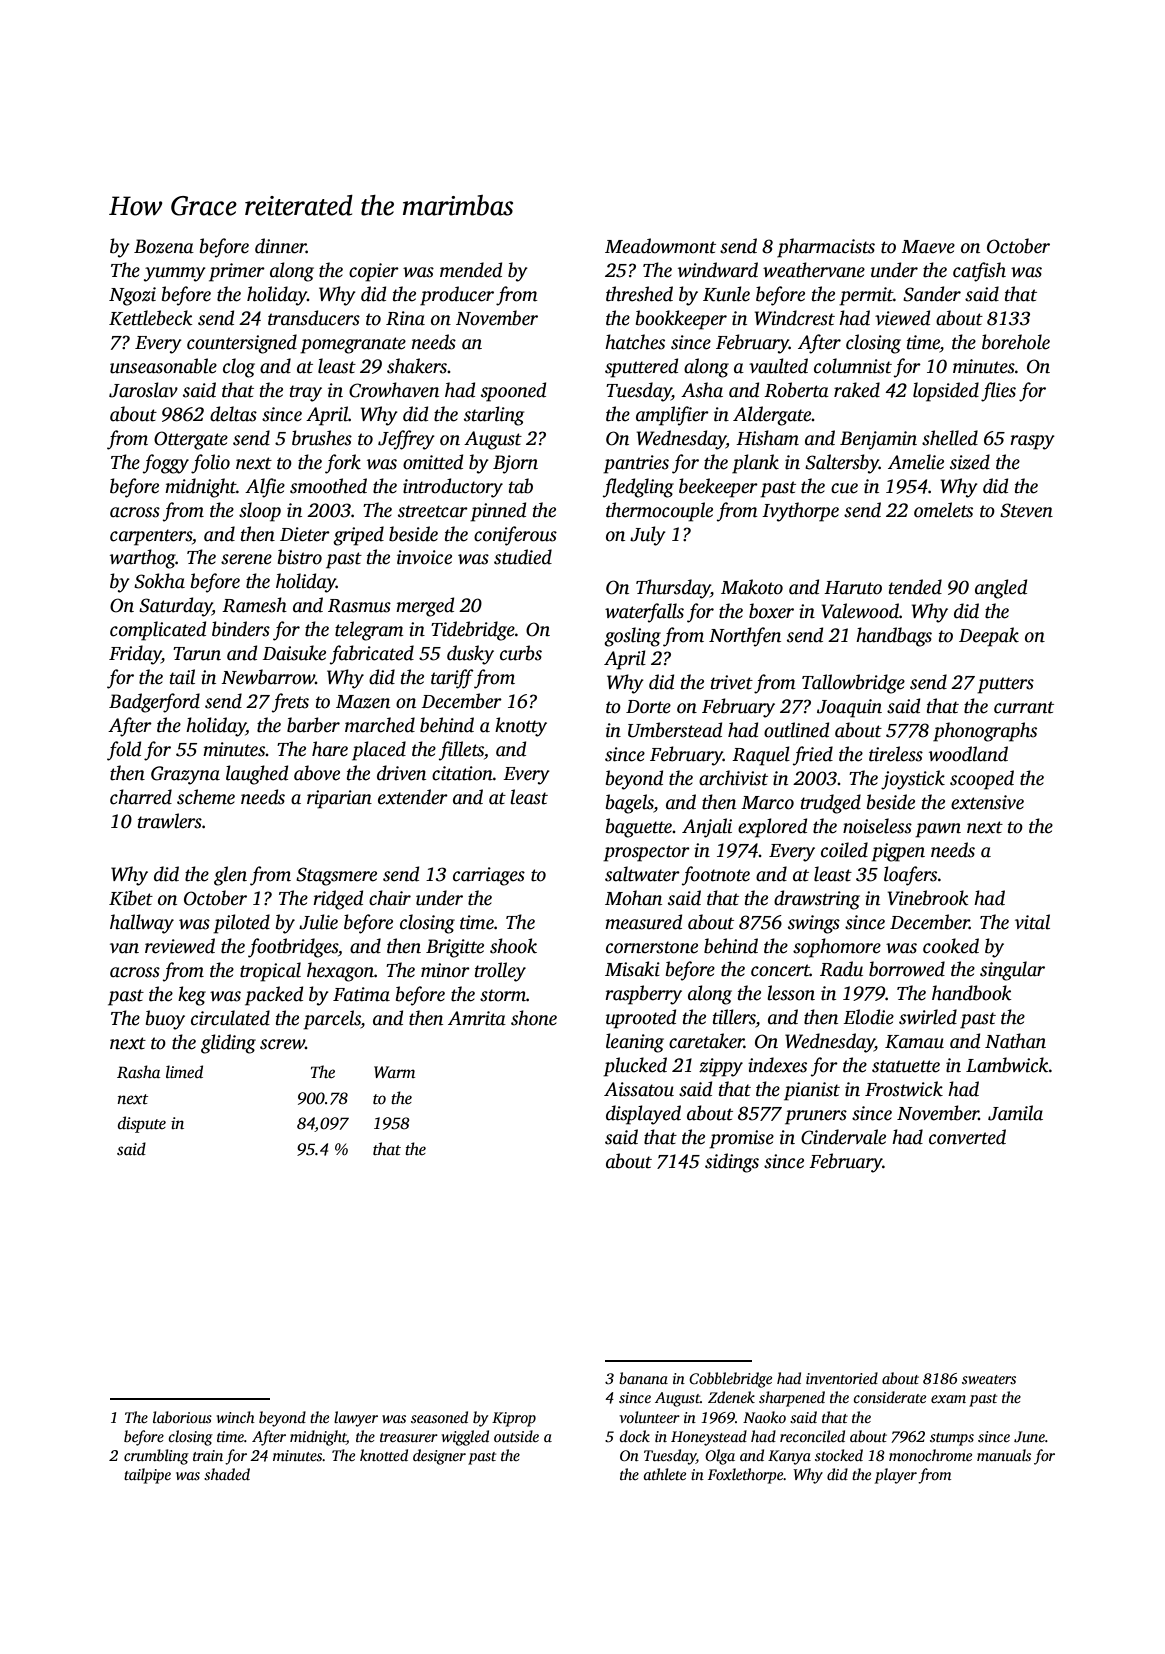 This image has width=1165, height=1654. What do you see at coordinates (641, 368) in the image?
I see `sputtered` at bounding box center [641, 368].
